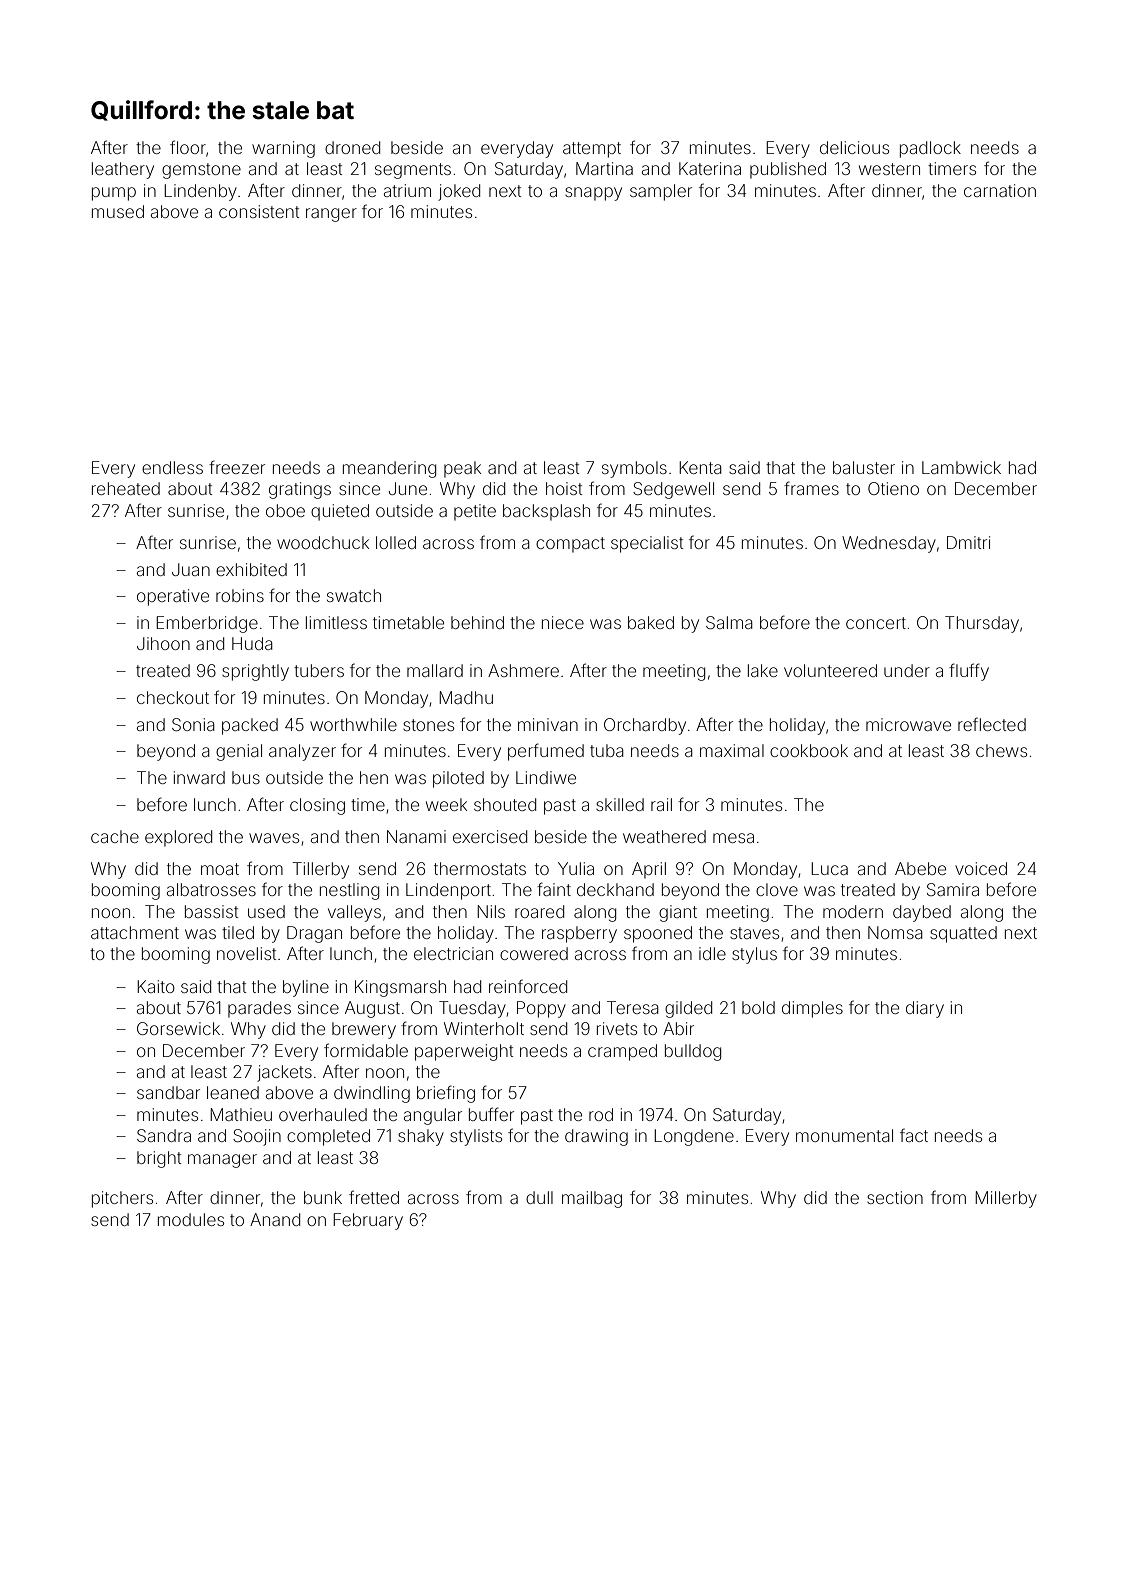  I want to click on delicious, so click(854, 147).
